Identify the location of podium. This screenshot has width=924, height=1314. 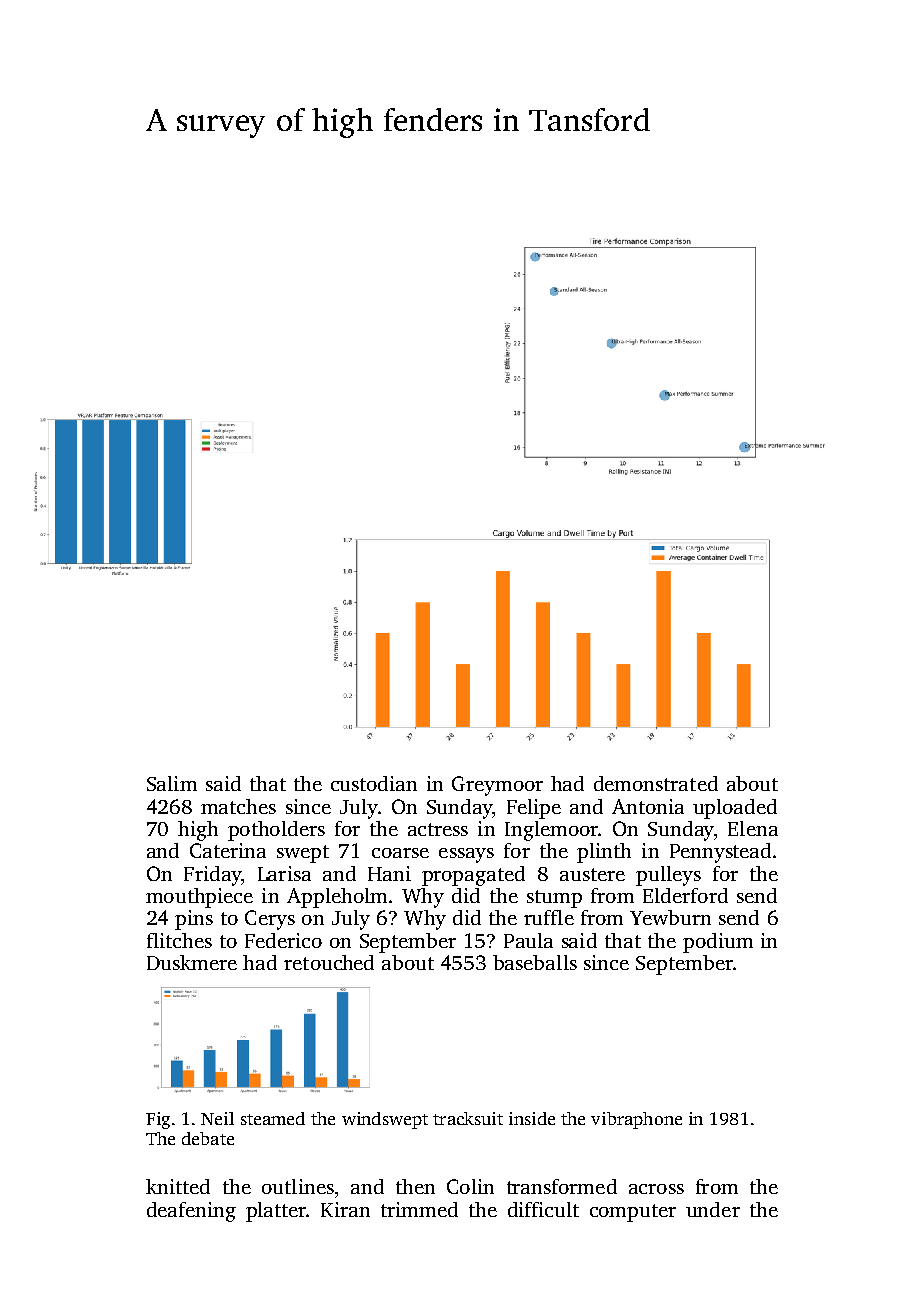
(718, 943).
